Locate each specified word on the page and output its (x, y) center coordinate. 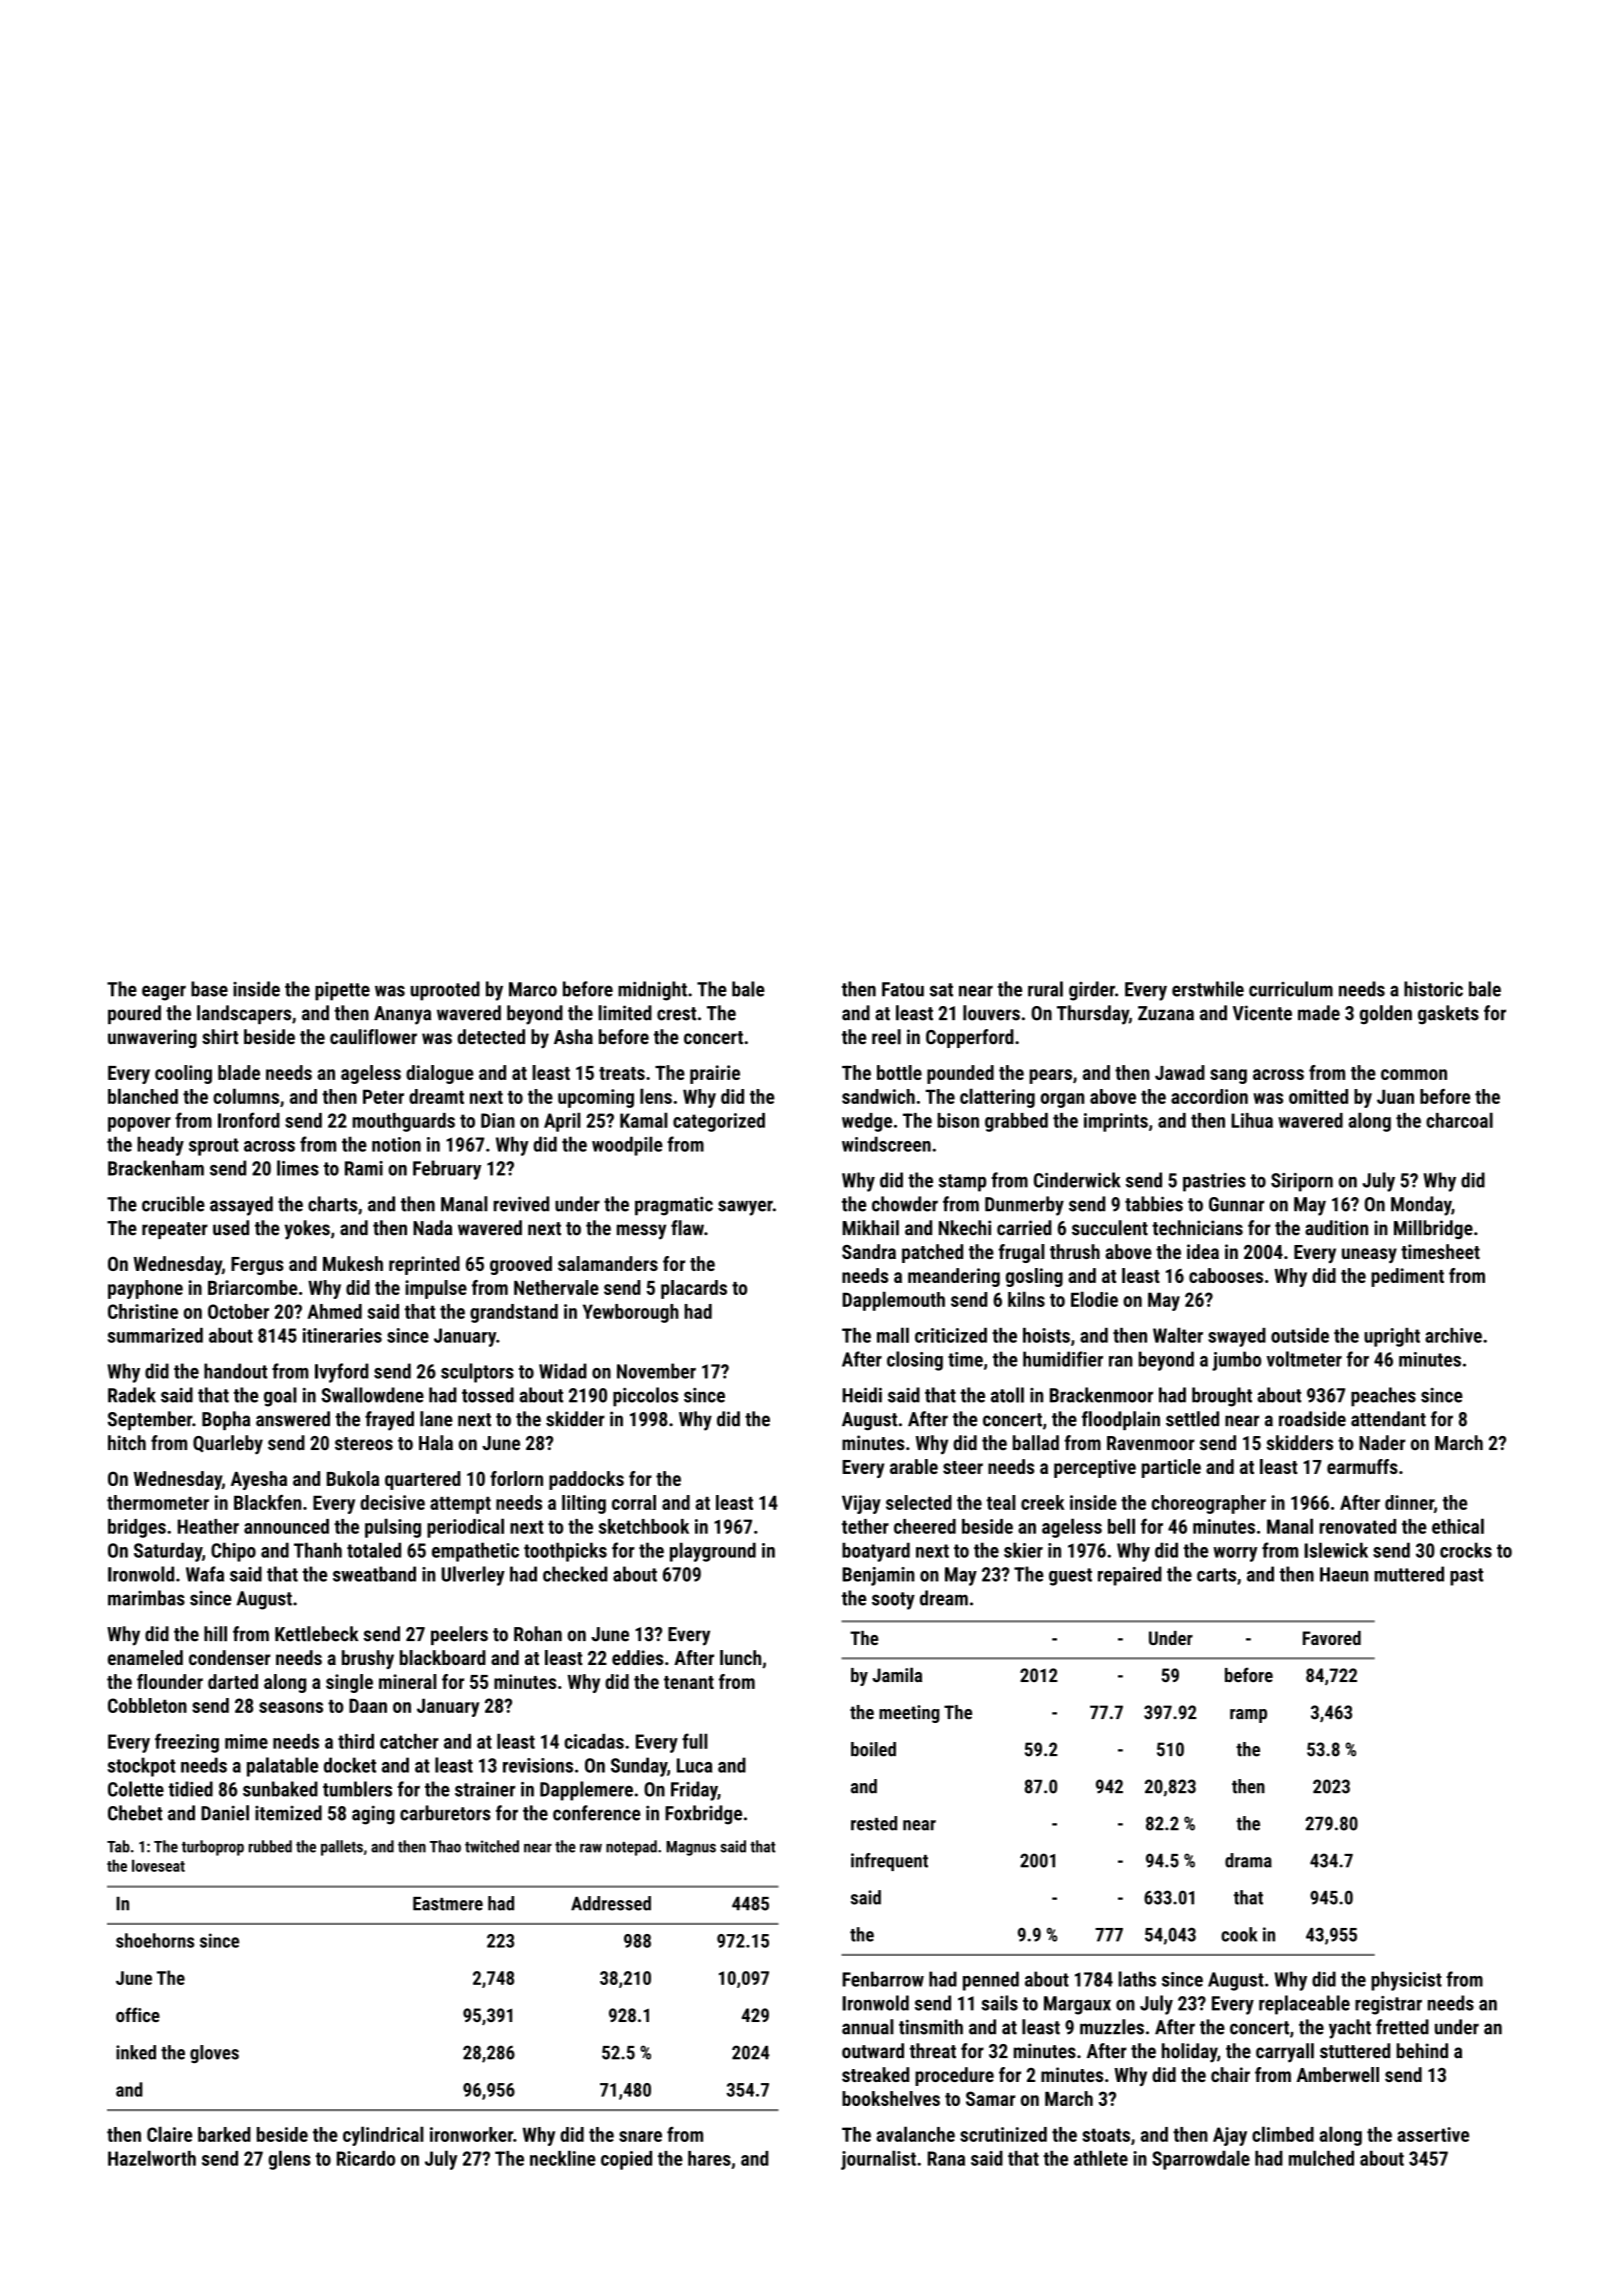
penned (991, 1981)
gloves (214, 2054)
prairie (715, 1074)
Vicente (1262, 1013)
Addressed (611, 1903)
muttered (1409, 1574)
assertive (1433, 2134)
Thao (445, 1846)
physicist (1406, 1981)
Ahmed (334, 1311)
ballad (1036, 1443)
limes (298, 1168)
